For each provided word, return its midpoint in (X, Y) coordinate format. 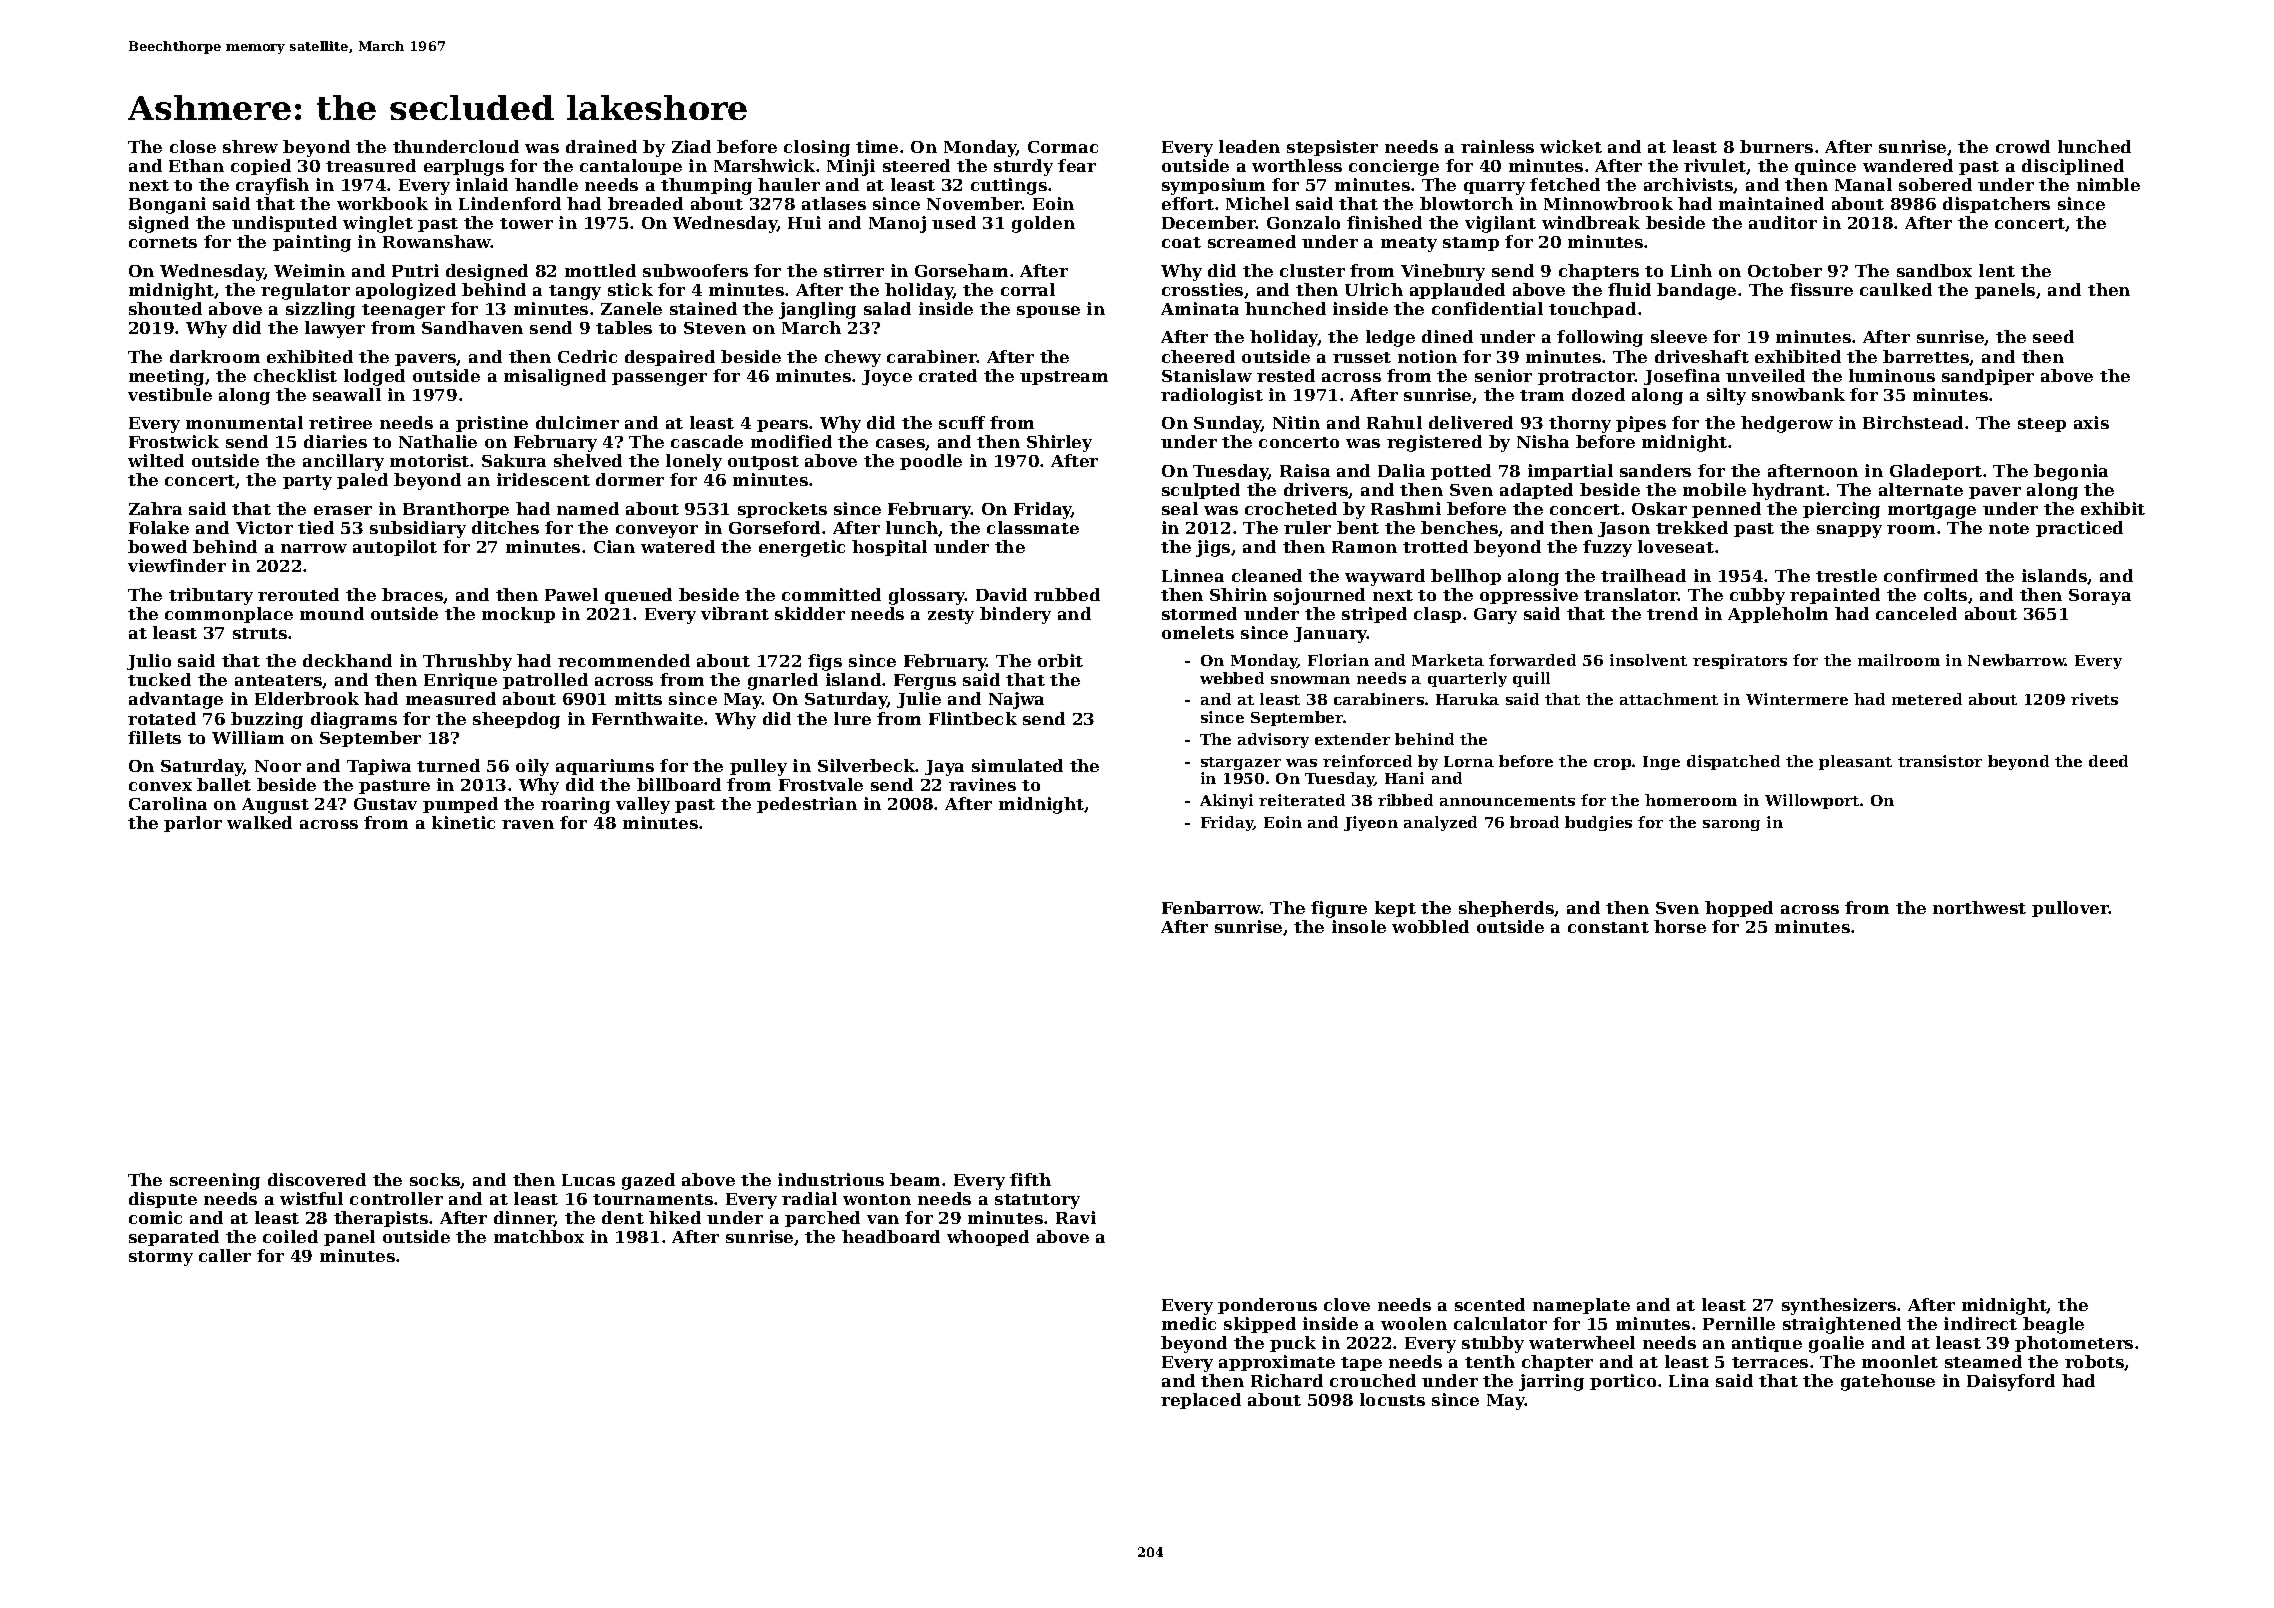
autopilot (395, 548)
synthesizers (1839, 1306)
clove (1347, 1304)
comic (155, 1217)
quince (1825, 167)
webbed (1232, 678)
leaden (1249, 146)
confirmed (1931, 575)
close (193, 146)
